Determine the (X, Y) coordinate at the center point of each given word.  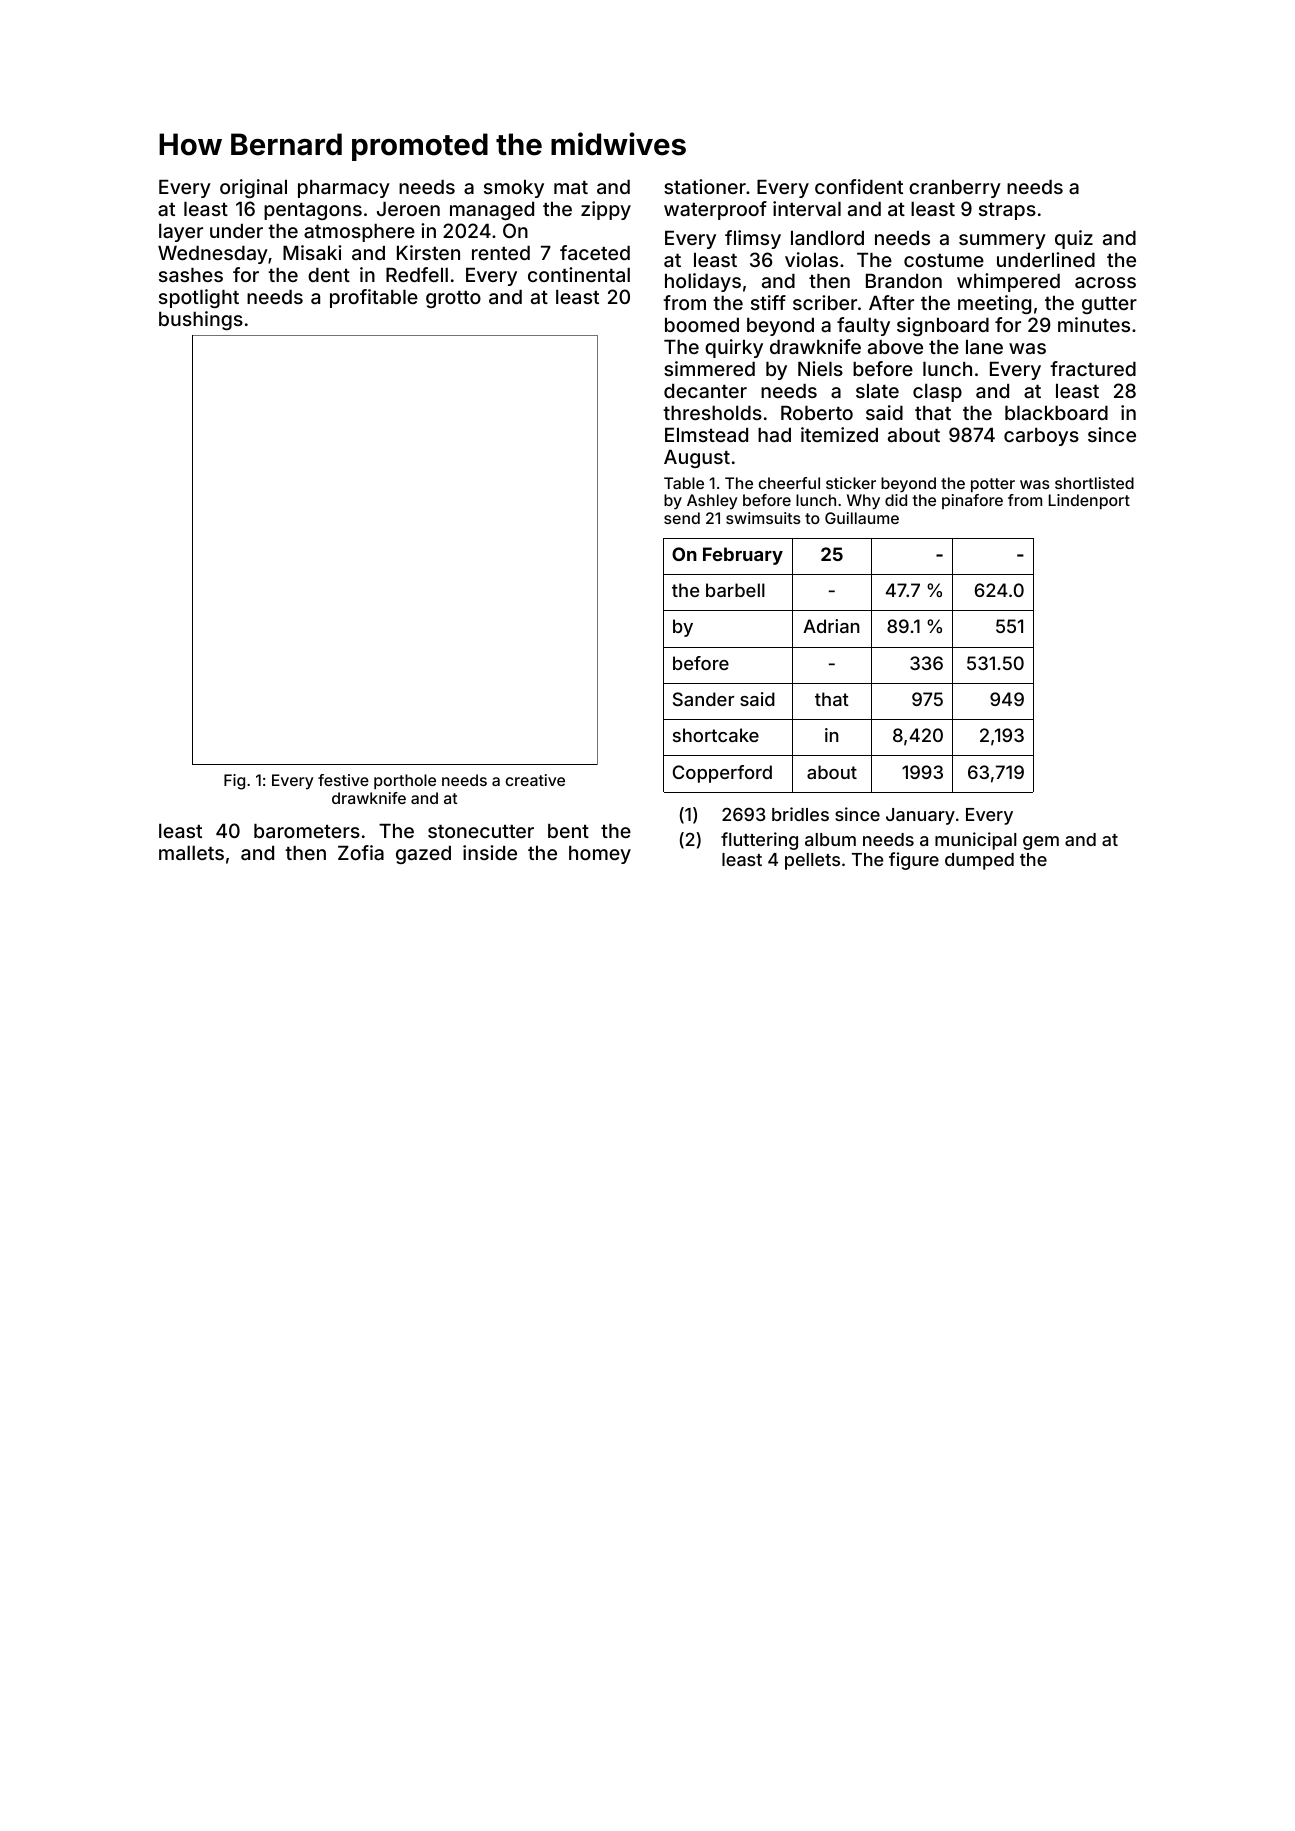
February (743, 556)
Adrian (831, 626)
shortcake (716, 735)
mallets (191, 853)
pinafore (972, 501)
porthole (405, 781)
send (682, 518)
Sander (703, 699)
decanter (705, 391)
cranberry (955, 189)
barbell (735, 590)
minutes (1094, 324)
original (253, 188)
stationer (705, 186)
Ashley (712, 502)
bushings (201, 320)
